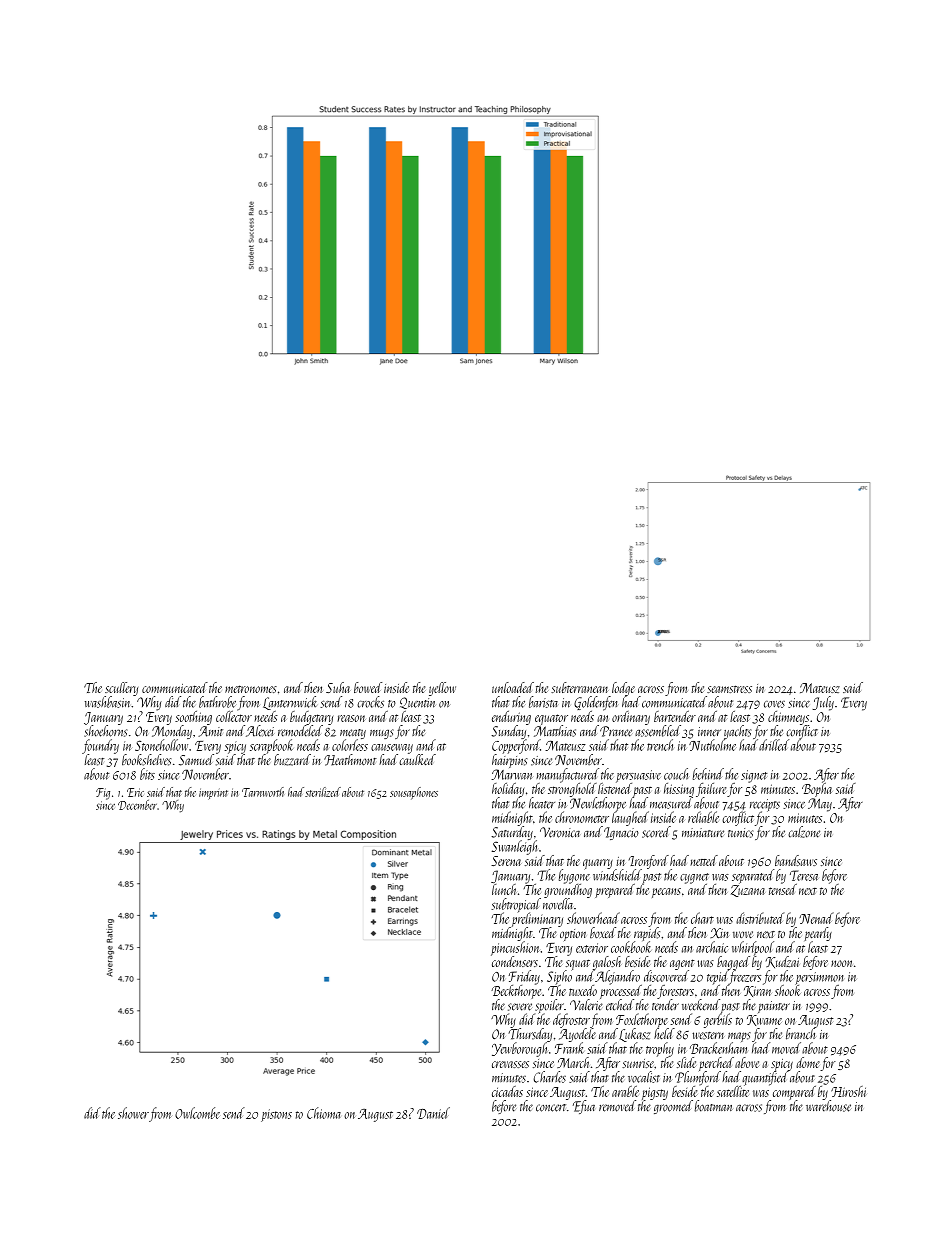 Image resolution: width=952 pixels, height=1233 pixels. What do you see at coordinates (197, 1113) in the screenshot?
I see `Owlcombe` at bounding box center [197, 1113].
